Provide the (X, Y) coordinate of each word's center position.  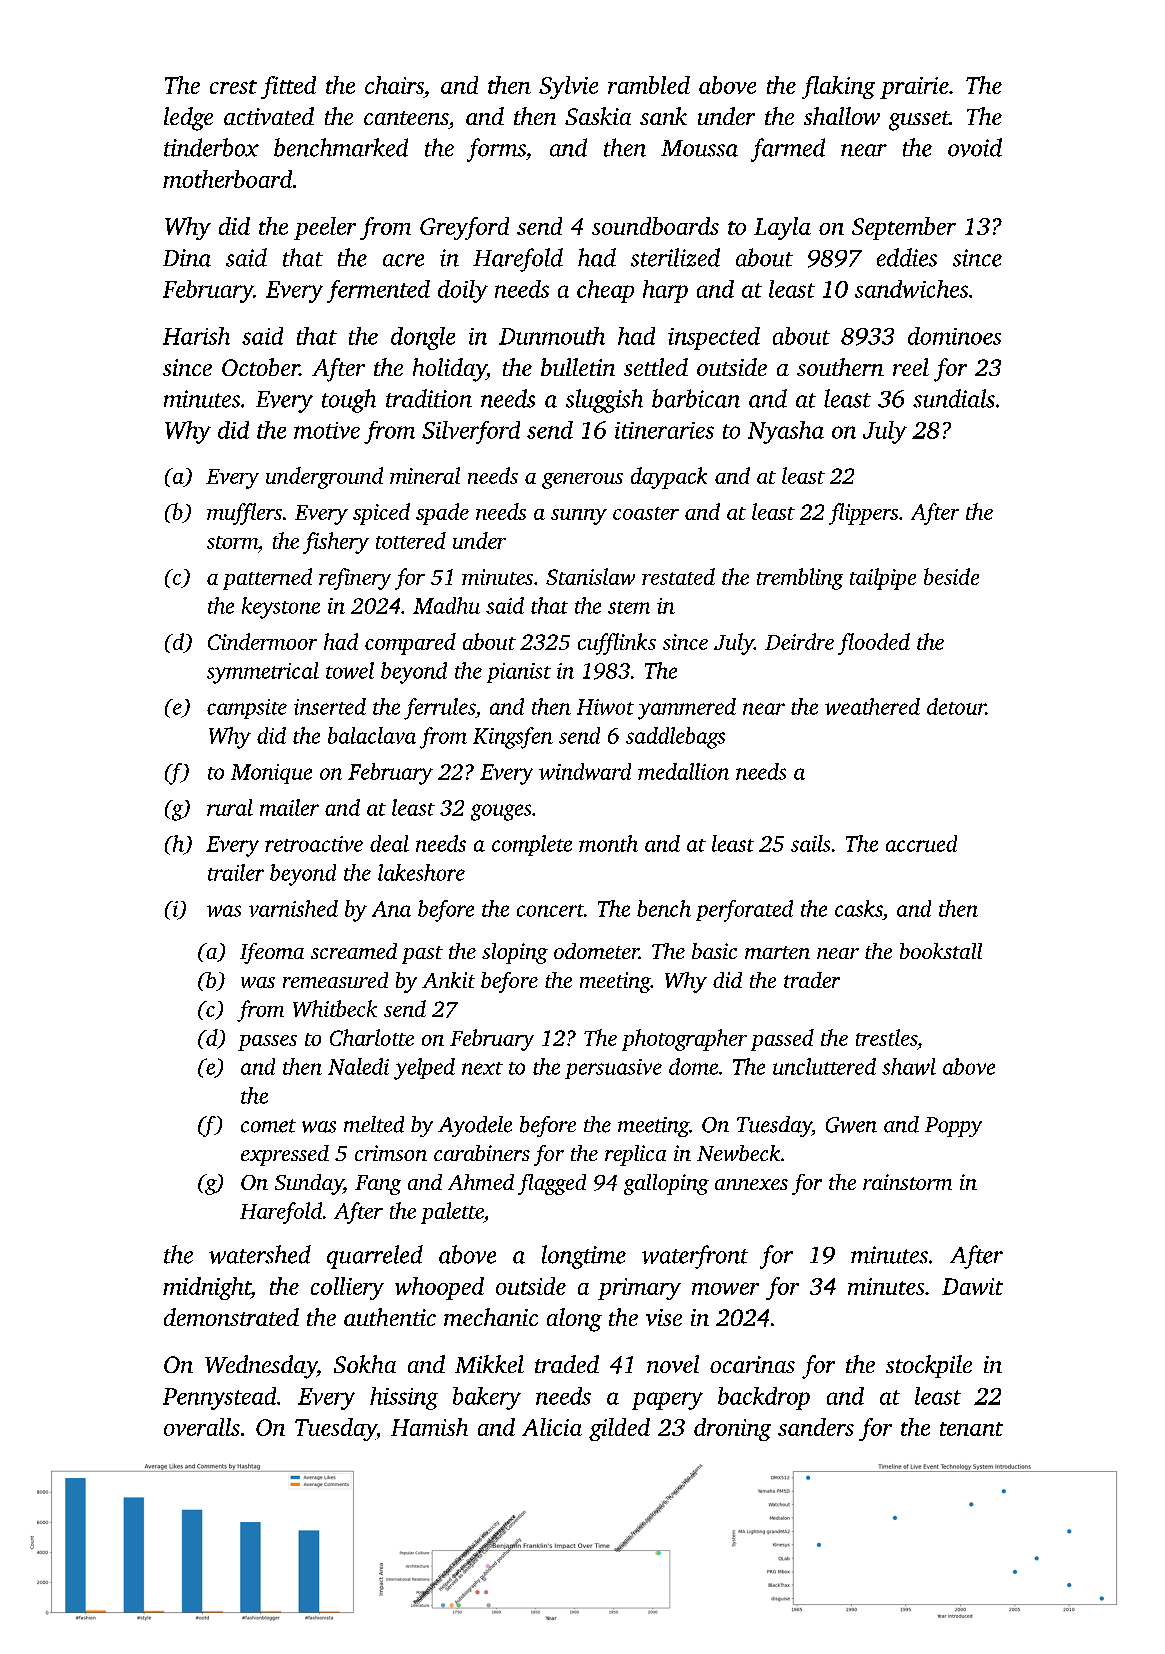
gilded (619, 1429)
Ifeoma (272, 953)
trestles (886, 1037)
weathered (872, 706)
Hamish (429, 1427)
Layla (782, 228)
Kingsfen (513, 738)
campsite (247, 709)
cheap (605, 291)
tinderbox (211, 147)
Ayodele (475, 1126)
